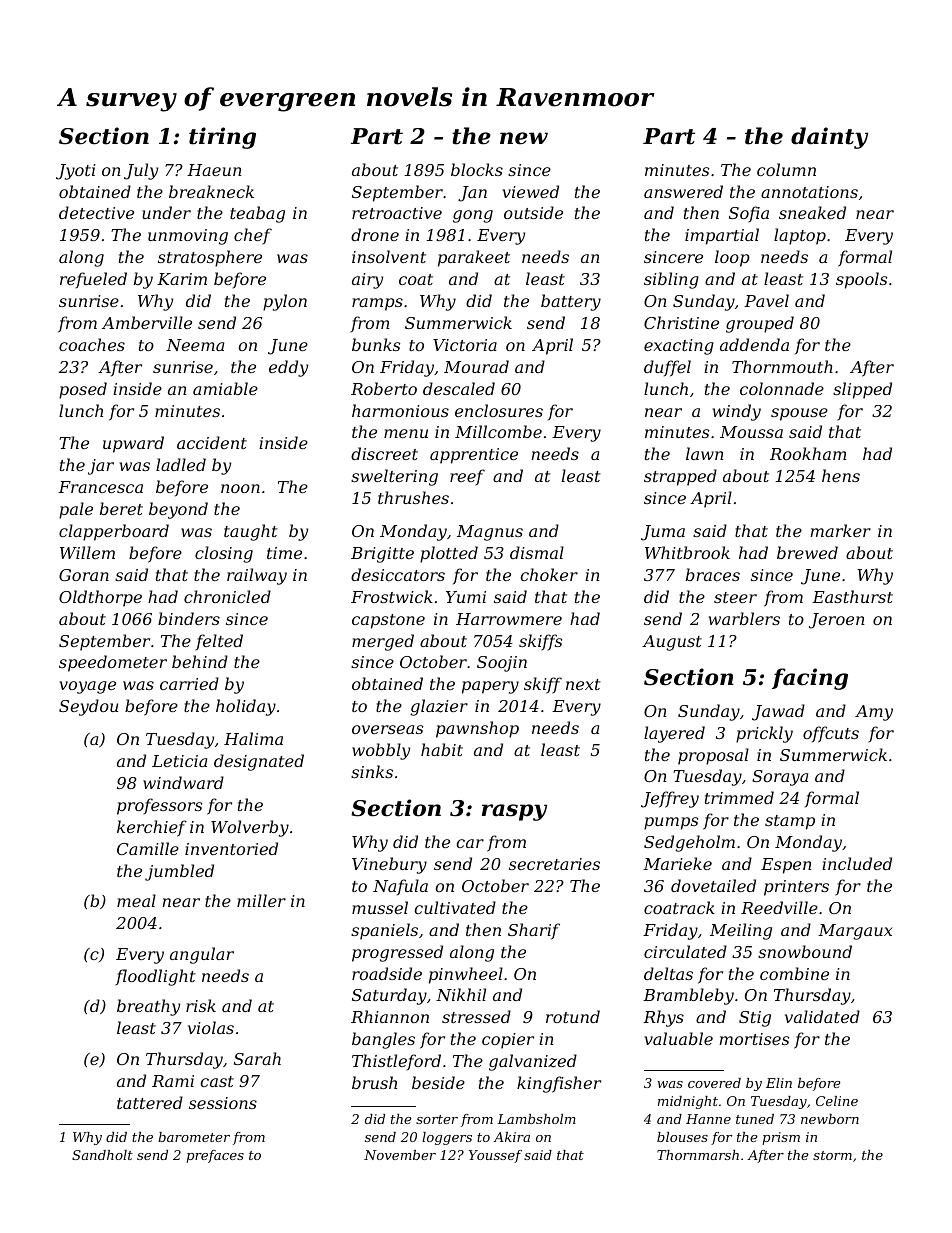  What do you see at coordinates (498, 431) in the image?
I see `Millcombe` at bounding box center [498, 431].
